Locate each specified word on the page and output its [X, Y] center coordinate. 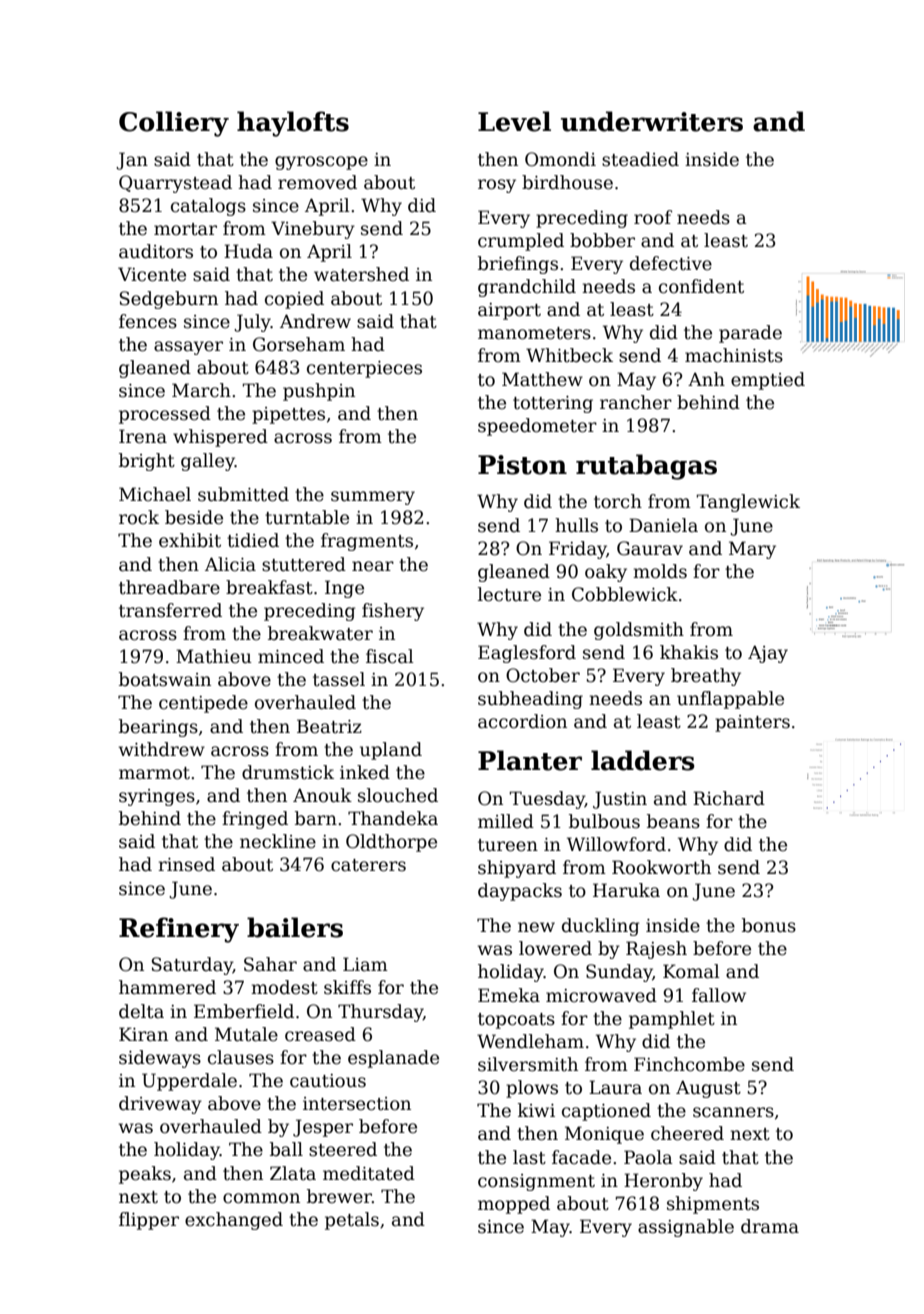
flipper [149, 1221]
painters [752, 723]
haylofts [293, 124]
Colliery [174, 124]
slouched [398, 795]
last [529, 1157]
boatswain [165, 679]
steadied [640, 159]
